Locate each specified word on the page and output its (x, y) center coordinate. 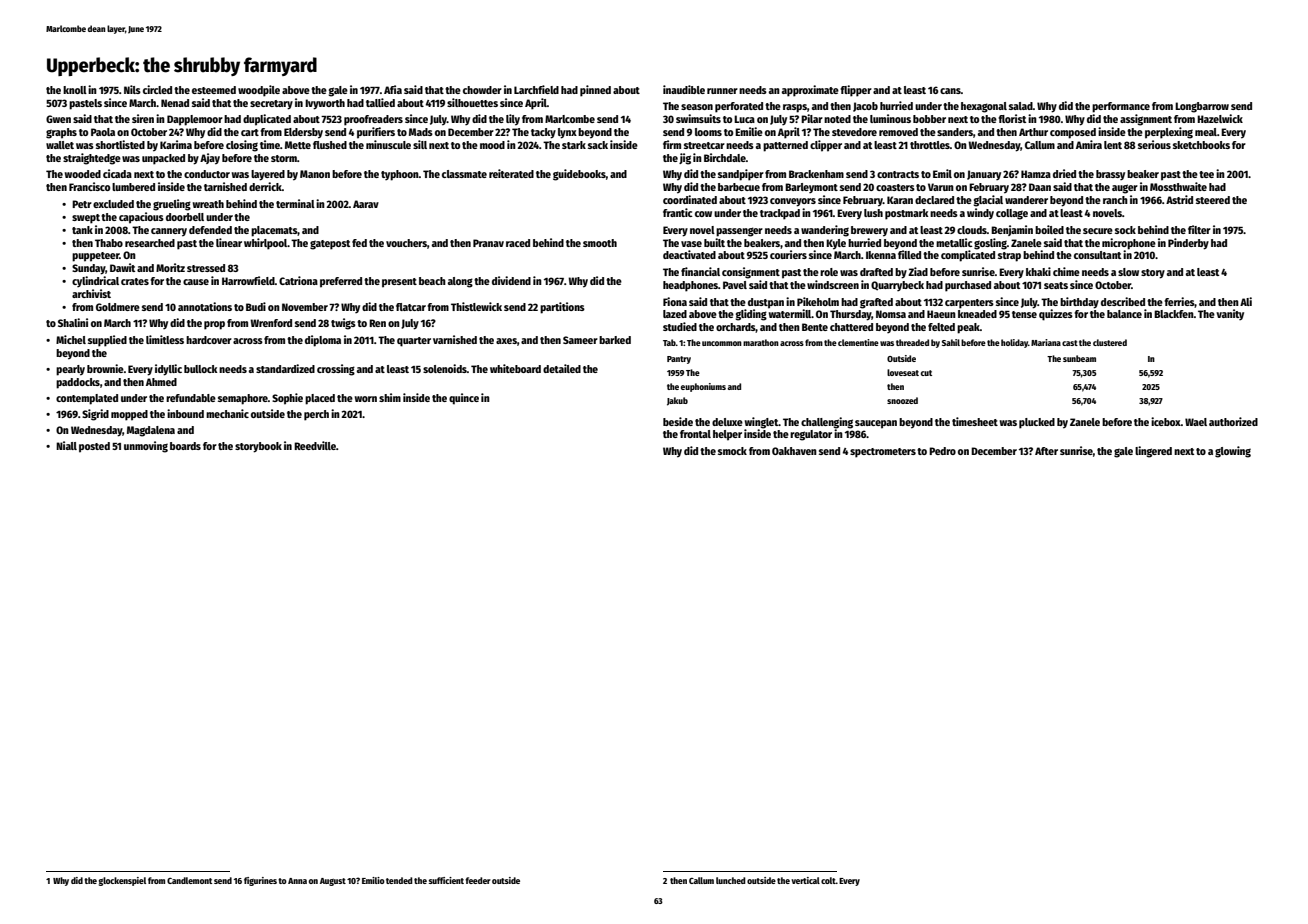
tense (1024, 314)
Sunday (89, 269)
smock (732, 451)
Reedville (315, 445)
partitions (562, 308)
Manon (315, 174)
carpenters (969, 304)
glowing (1233, 452)
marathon (761, 342)
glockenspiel (122, 881)
